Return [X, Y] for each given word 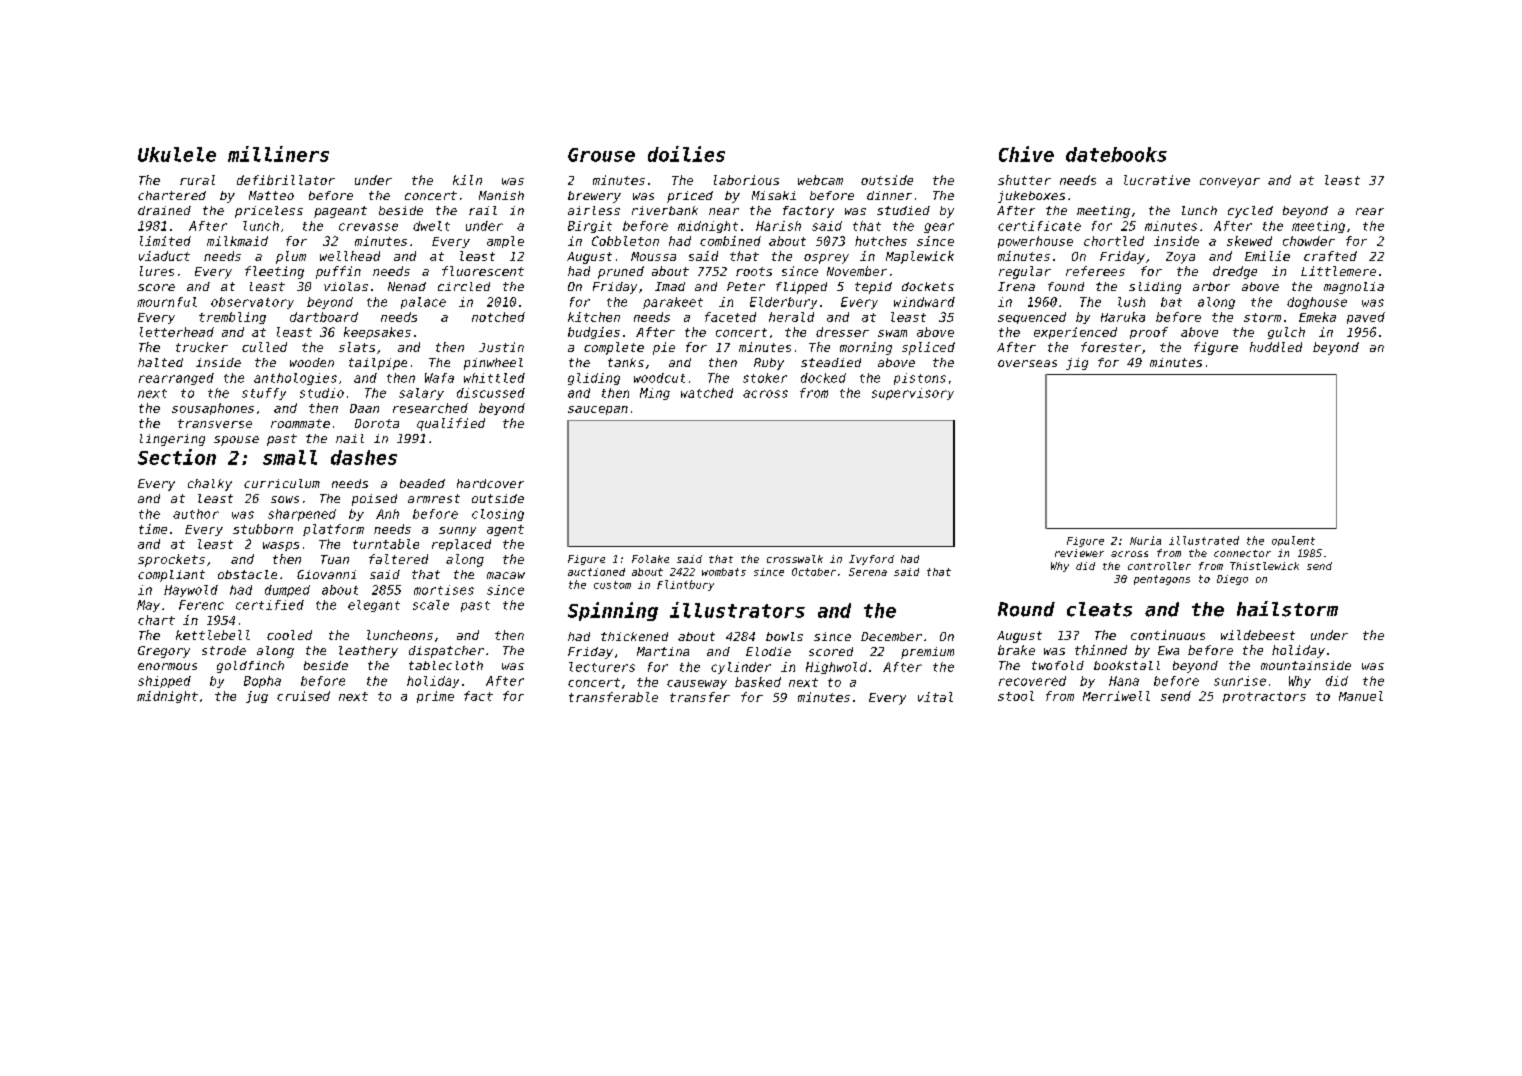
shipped [164, 682]
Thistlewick [1264, 566]
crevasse [368, 227]
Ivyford [871, 560]
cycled [1250, 212]
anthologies [295, 379]
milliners [278, 154]
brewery [594, 197]
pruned [621, 272]
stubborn [263, 529]
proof [1149, 333]
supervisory [913, 394]
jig [1077, 364]
